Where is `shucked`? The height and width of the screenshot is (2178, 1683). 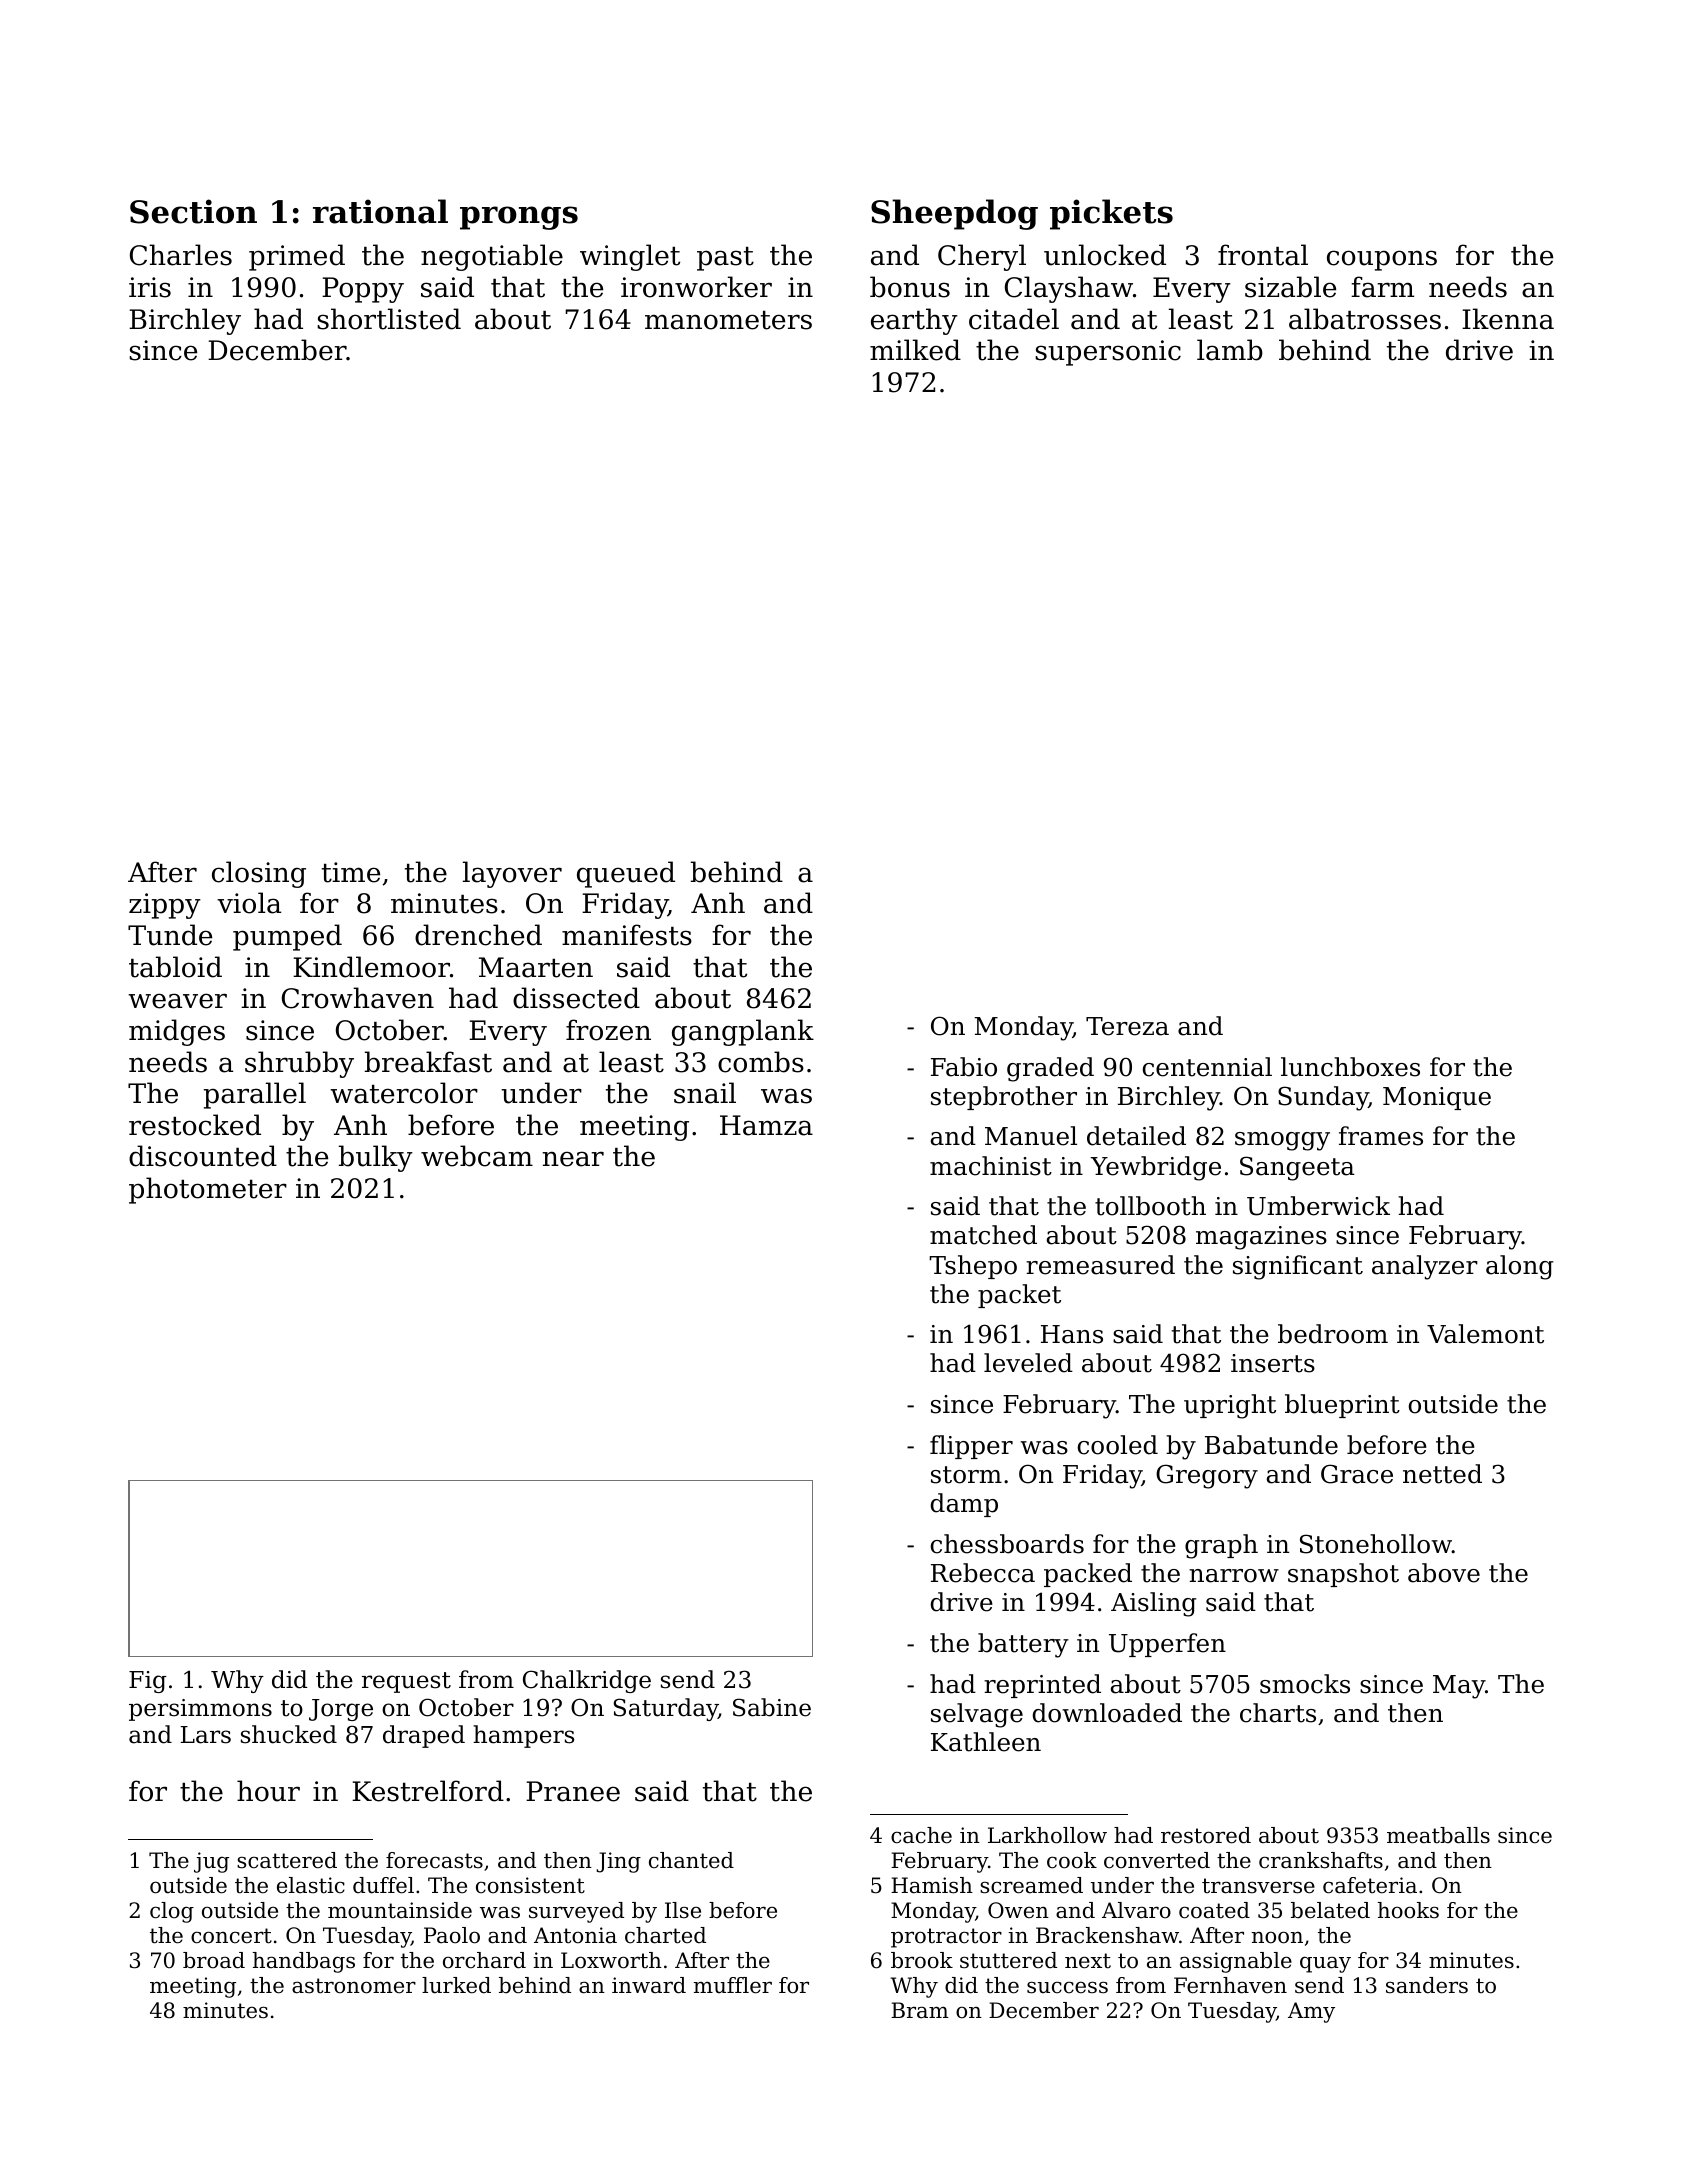
shucked is located at coordinates (289, 1734).
